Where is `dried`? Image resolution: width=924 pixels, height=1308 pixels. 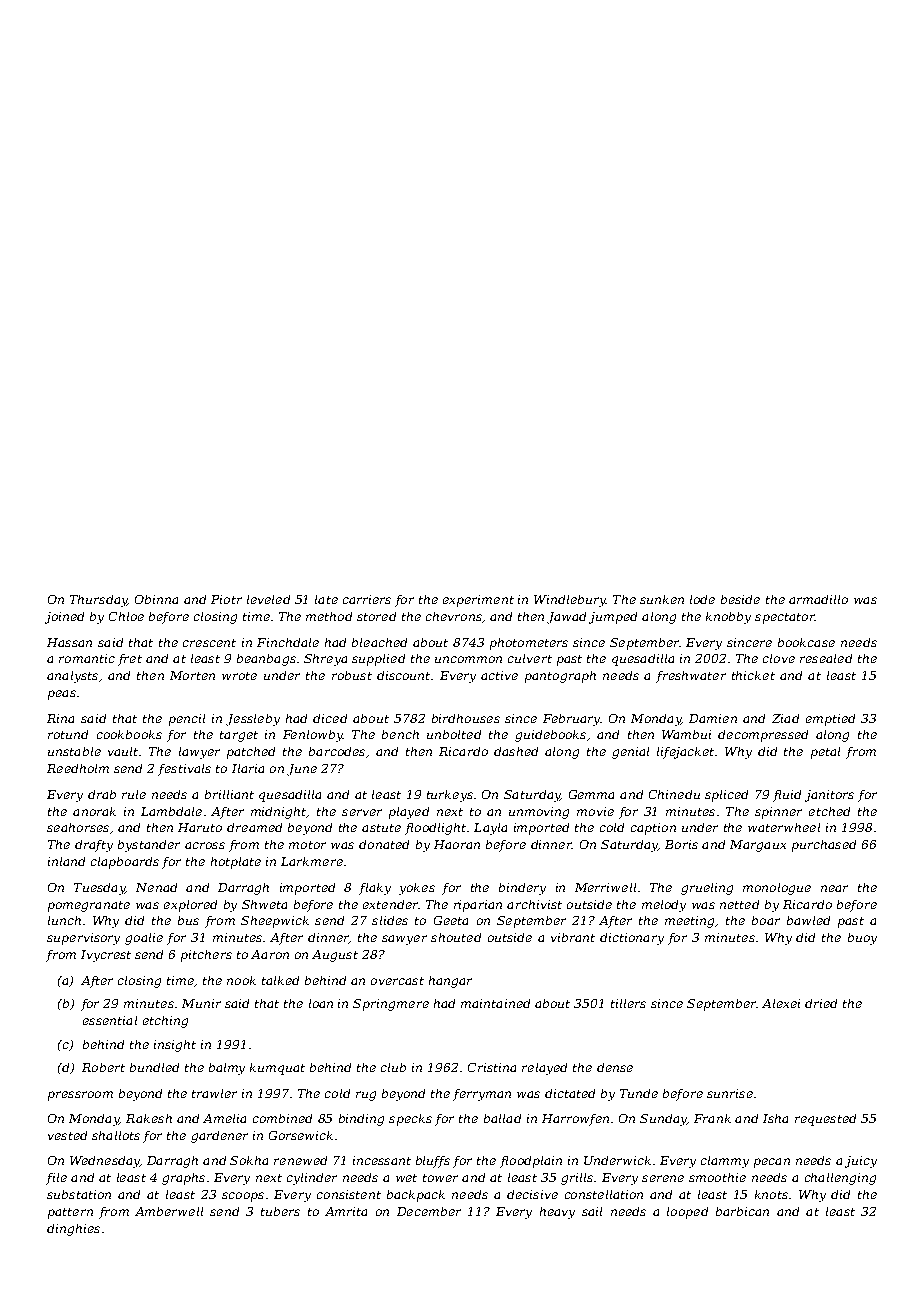 dried is located at coordinates (821, 1003).
